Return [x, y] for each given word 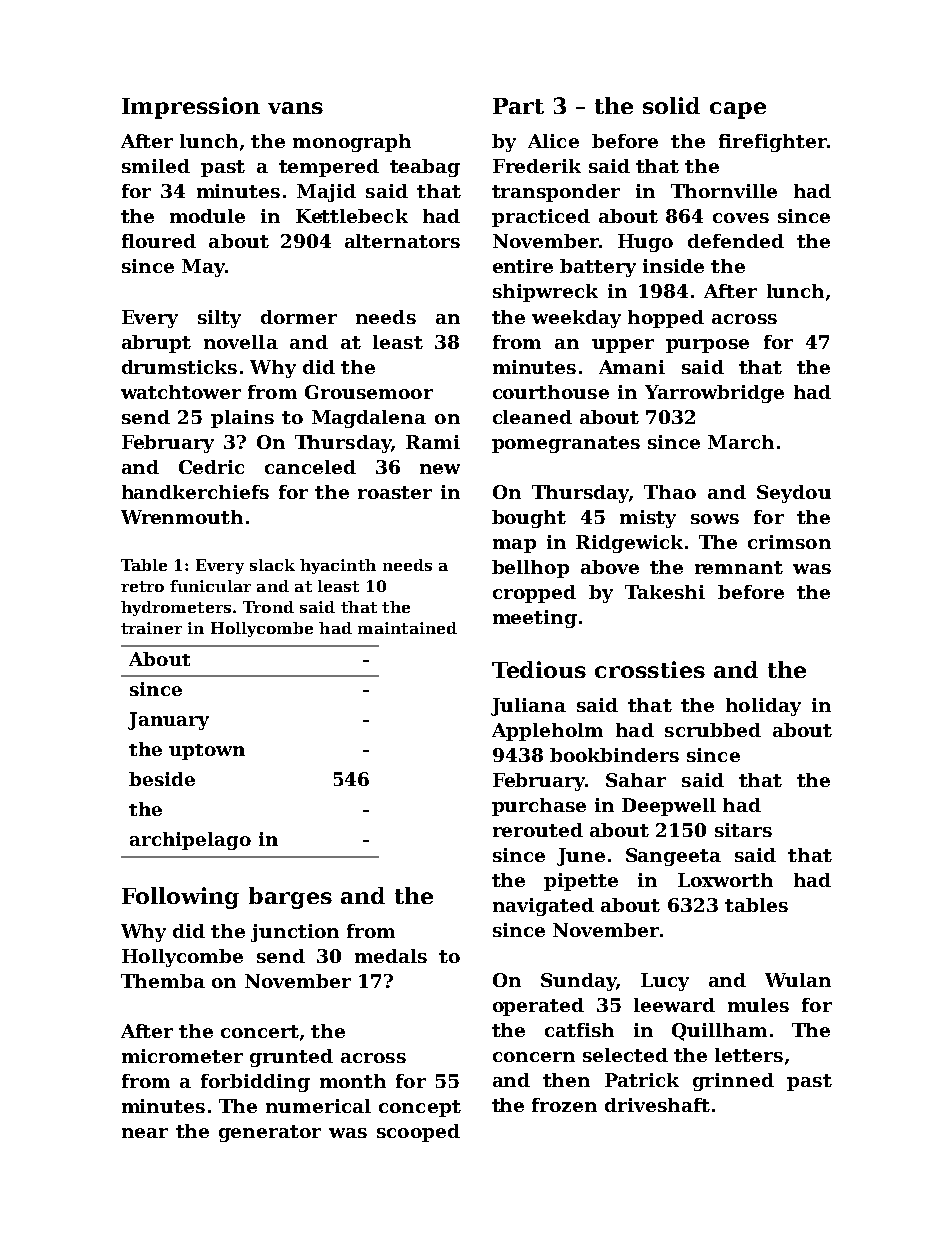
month [353, 1081]
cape [738, 110]
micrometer [182, 1056]
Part [518, 106]
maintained [407, 628]
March [741, 442]
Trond [268, 607]
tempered [329, 168]
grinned [733, 1082]
